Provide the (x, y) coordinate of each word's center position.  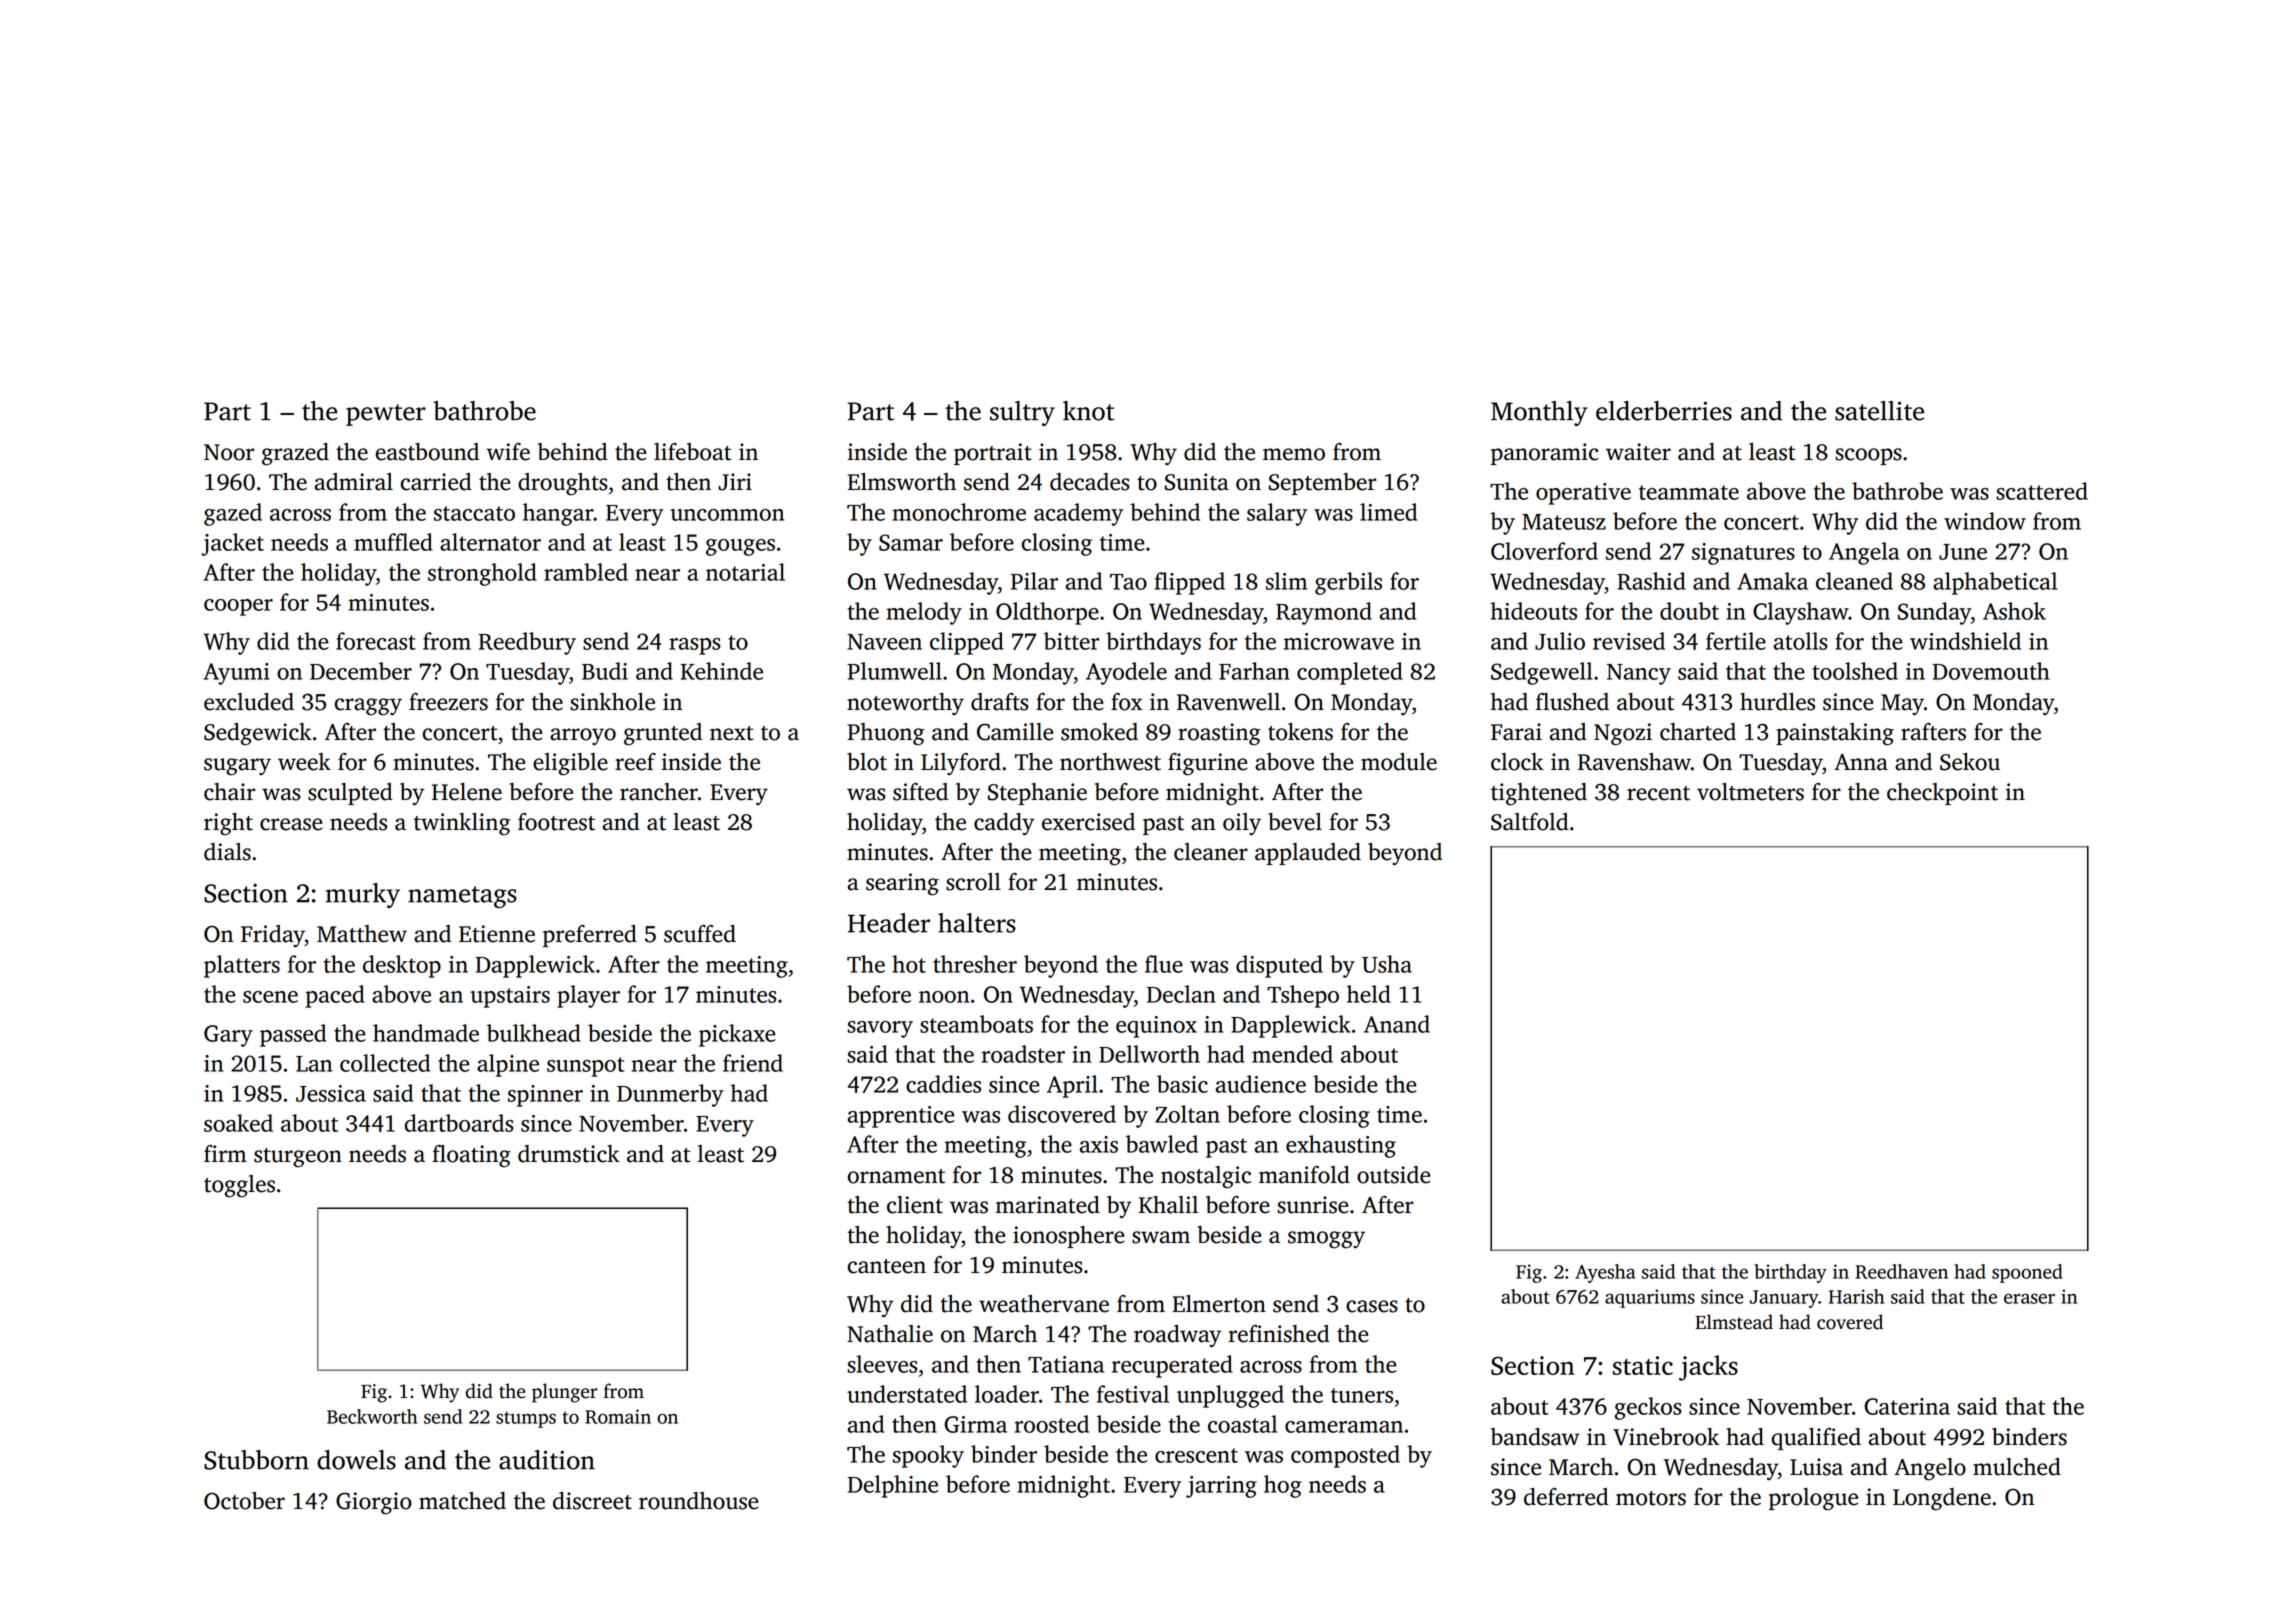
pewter (386, 415)
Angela (1864, 553)
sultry (1022, 413)
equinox (1156, 1027)
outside (1394, 1175)
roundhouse (699, 1501)
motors (1651, 1498)
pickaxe (737, 1035)
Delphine (892, 1486)
